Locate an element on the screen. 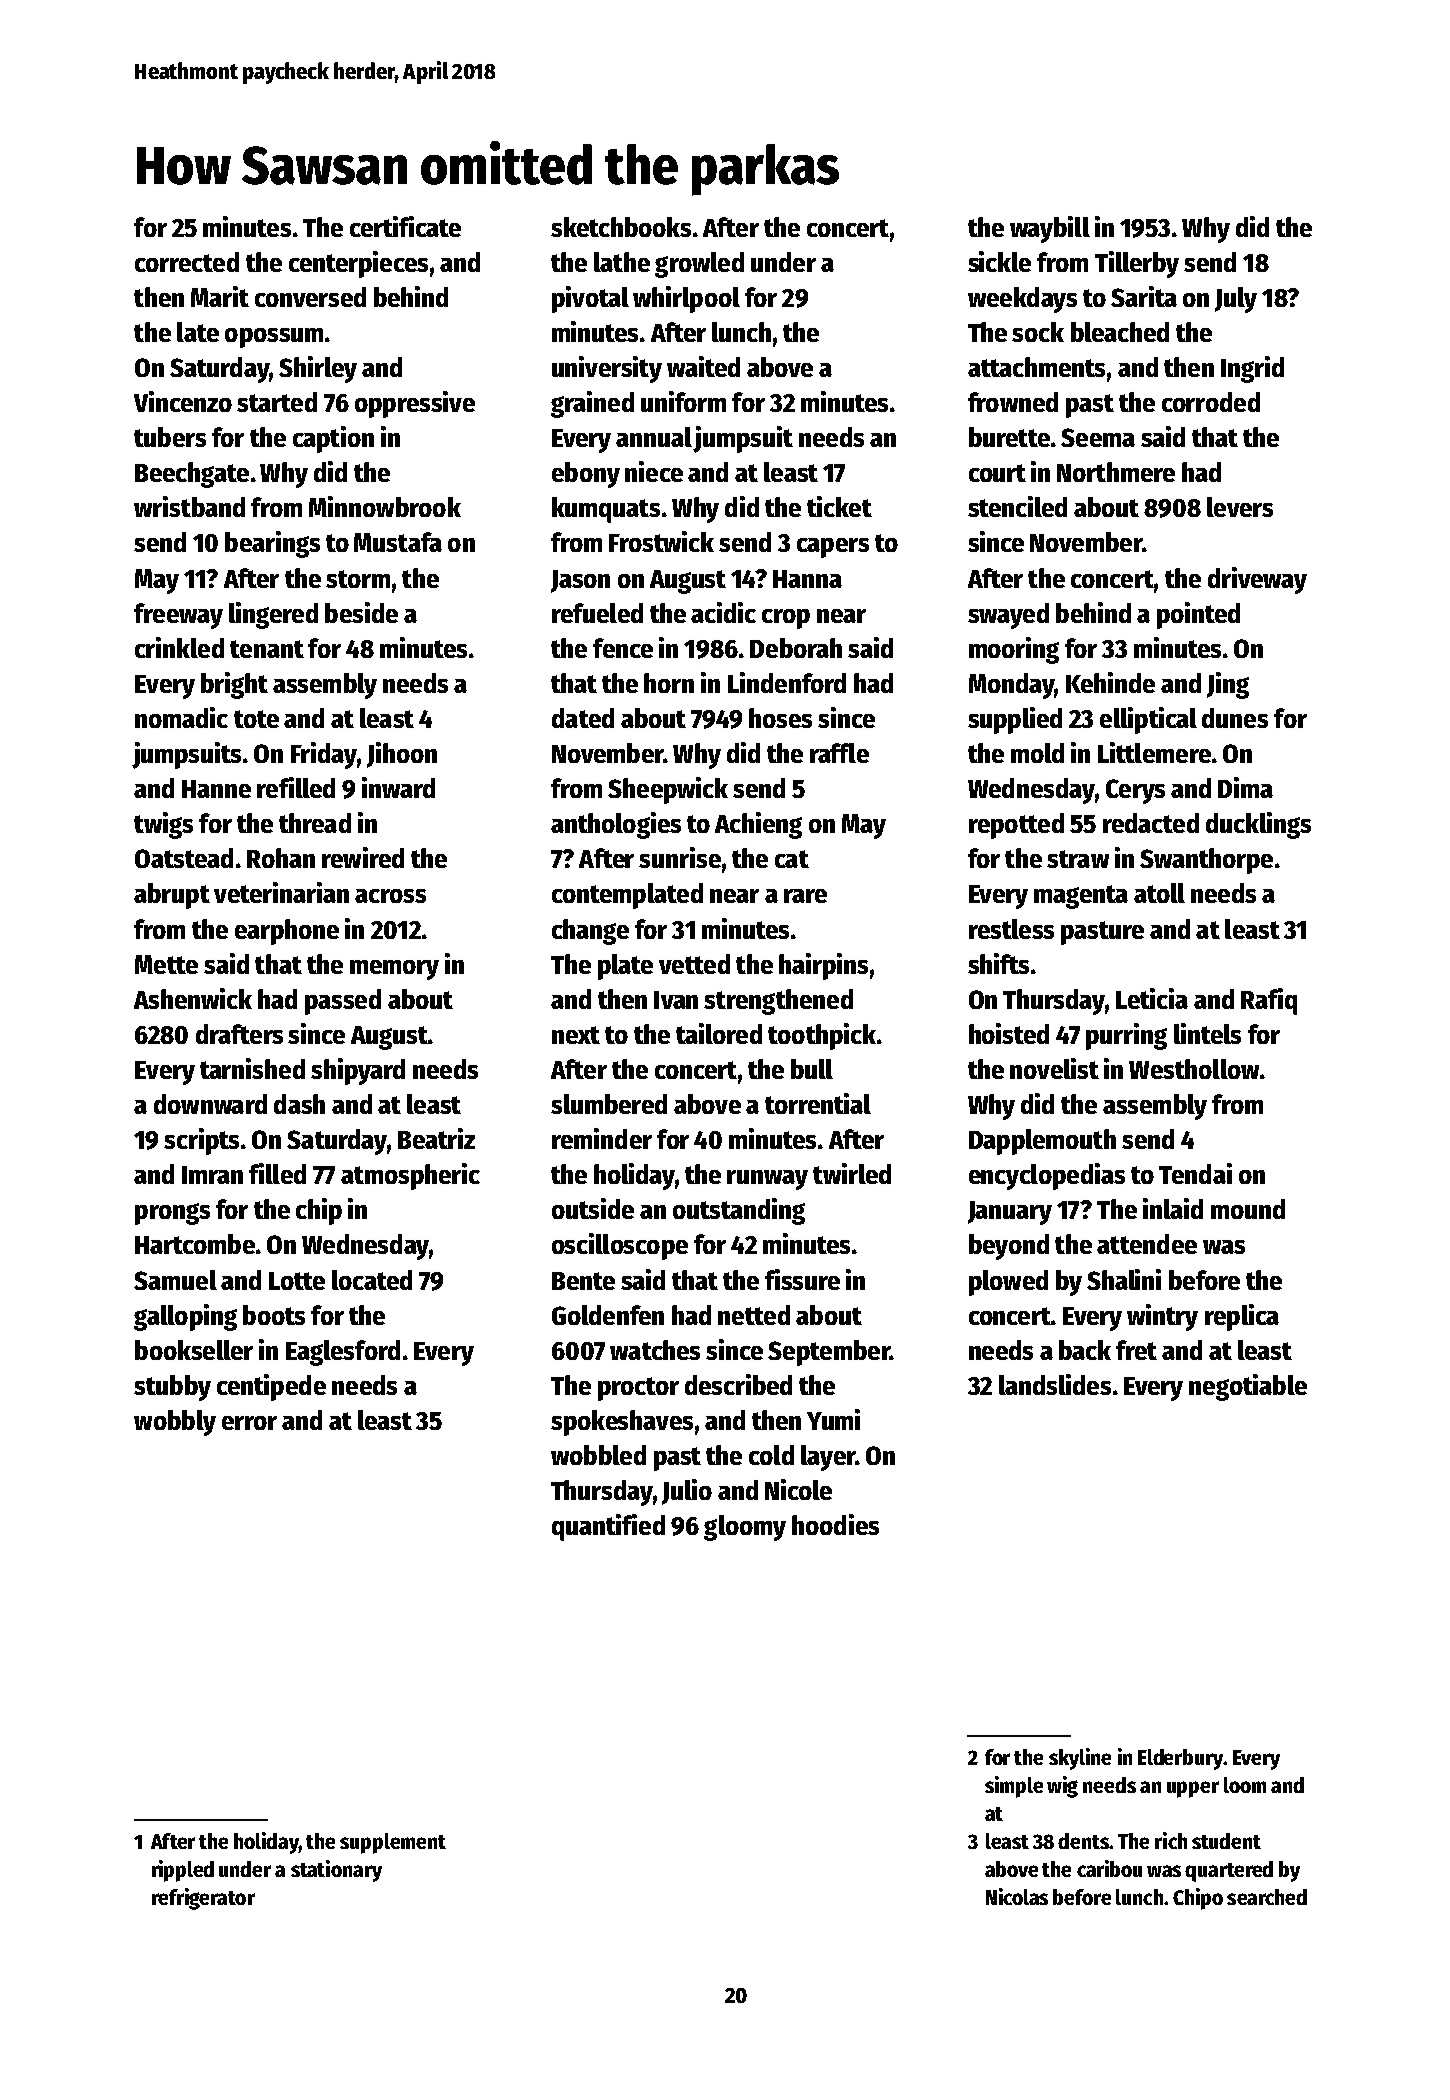 The image size is (1450, 2100). mound is located at coordinates (1248, 1209).
